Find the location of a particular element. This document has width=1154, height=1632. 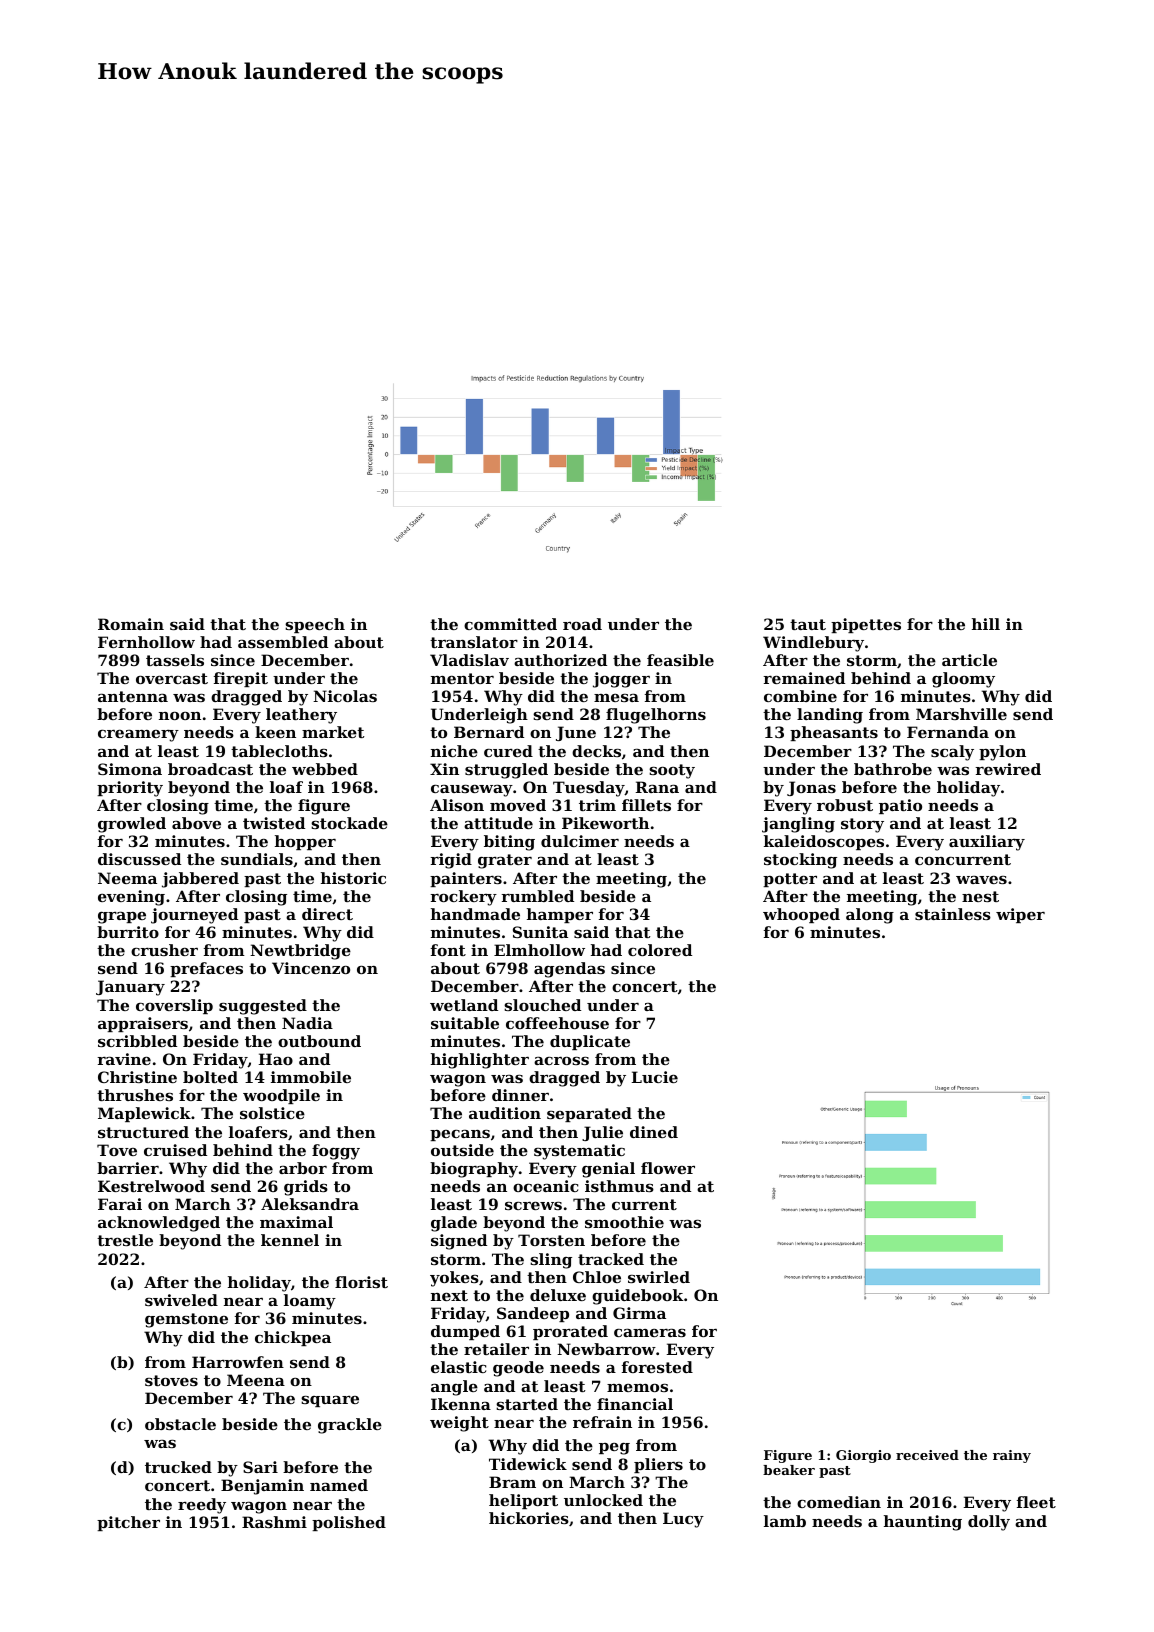

obstacle is located at coordinates (180, 1424).
